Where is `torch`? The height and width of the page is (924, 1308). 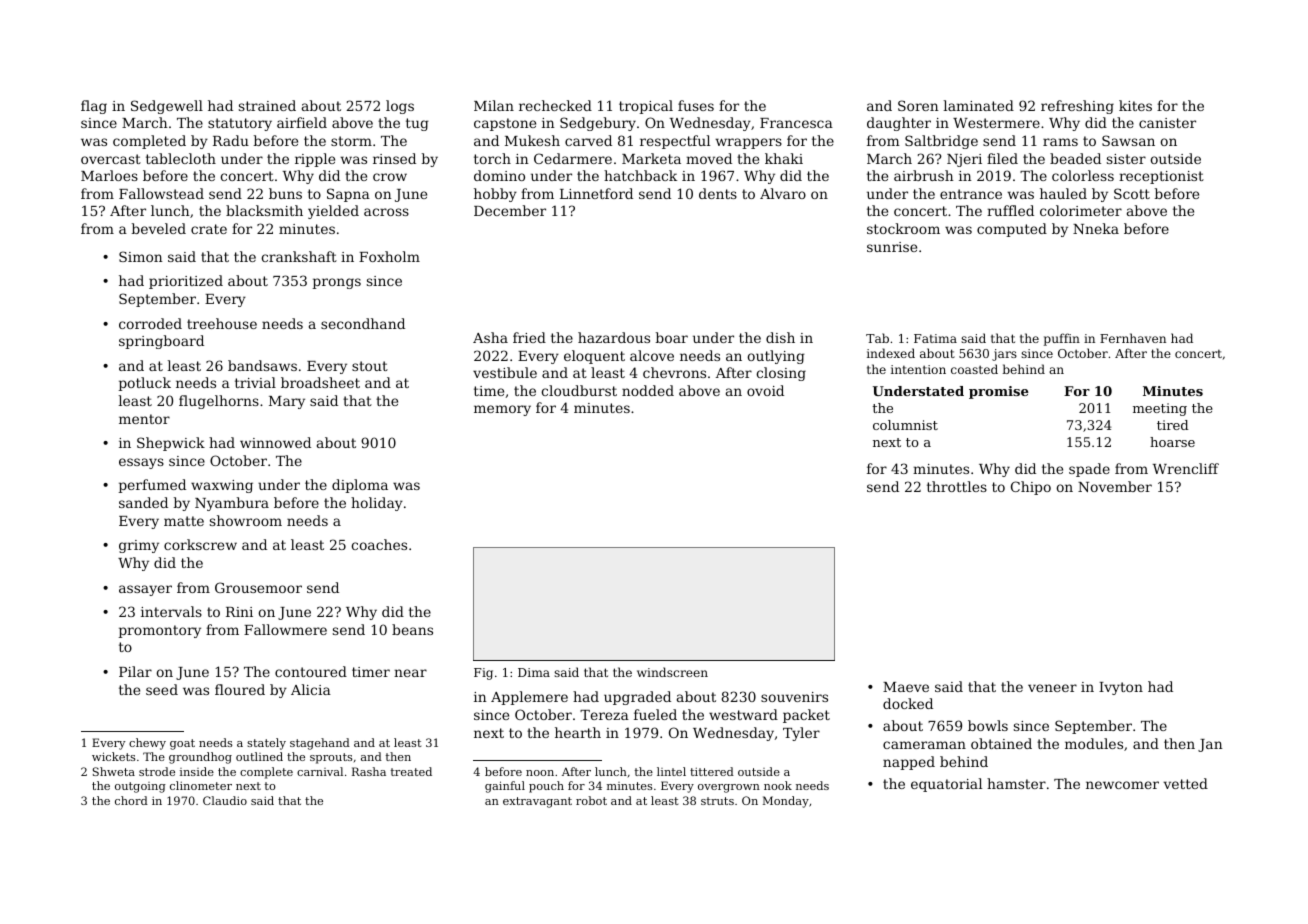
torch is located at coordinates (492, 158).
